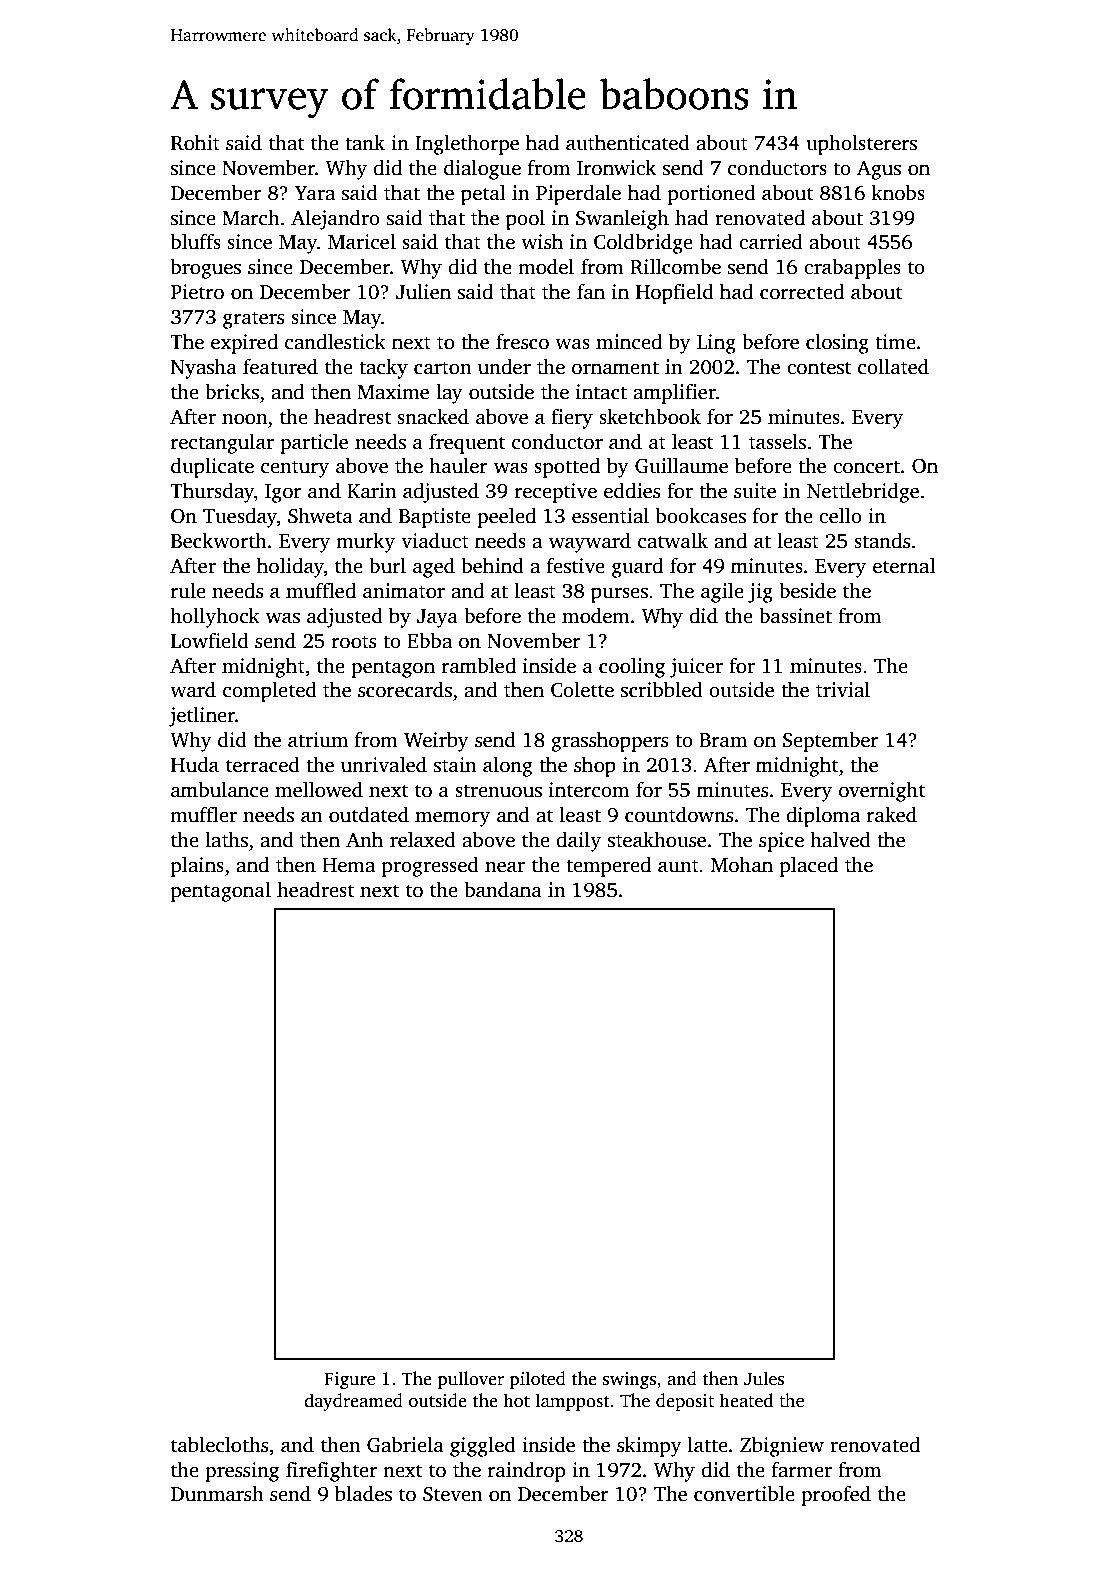 Image resolution: width=1109 pixels, height=1576 pixels. Describe the element at coordinates (332, 1472) in the screenshot. I see `firefighter` at that location.
